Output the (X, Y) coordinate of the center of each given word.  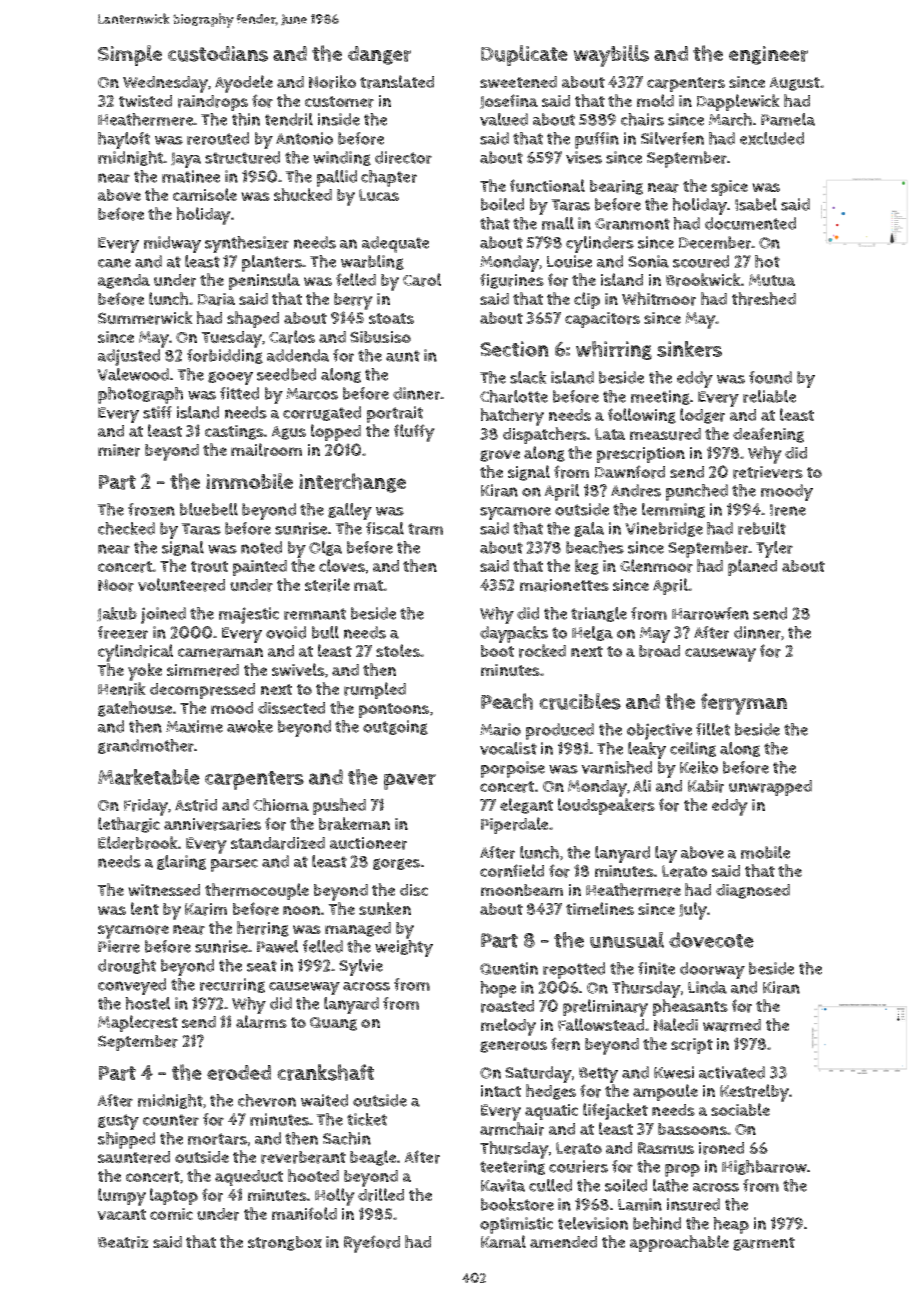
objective (659, 731)
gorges (396, 864)
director (403, 157)
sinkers (689, 349)
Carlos (292, 337)
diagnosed (753, 891)
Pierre (119, 946)
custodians (218, 54)
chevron (267, 1100)
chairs (642, 119)
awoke (250, 726)
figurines (512, 281)
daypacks (514, 634)
